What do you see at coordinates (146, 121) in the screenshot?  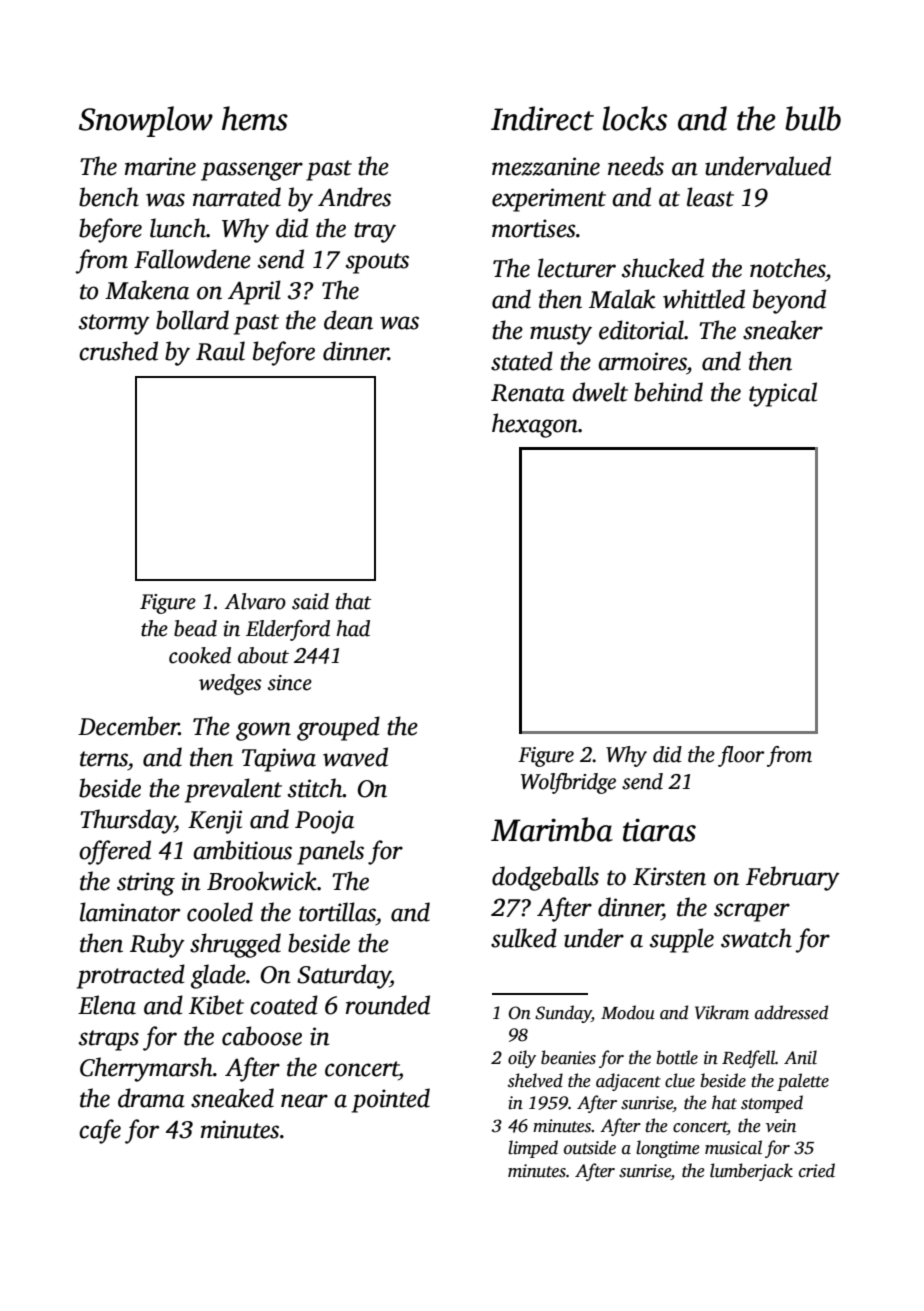 I see `Snowplow` at bounding box center [146, 121].
